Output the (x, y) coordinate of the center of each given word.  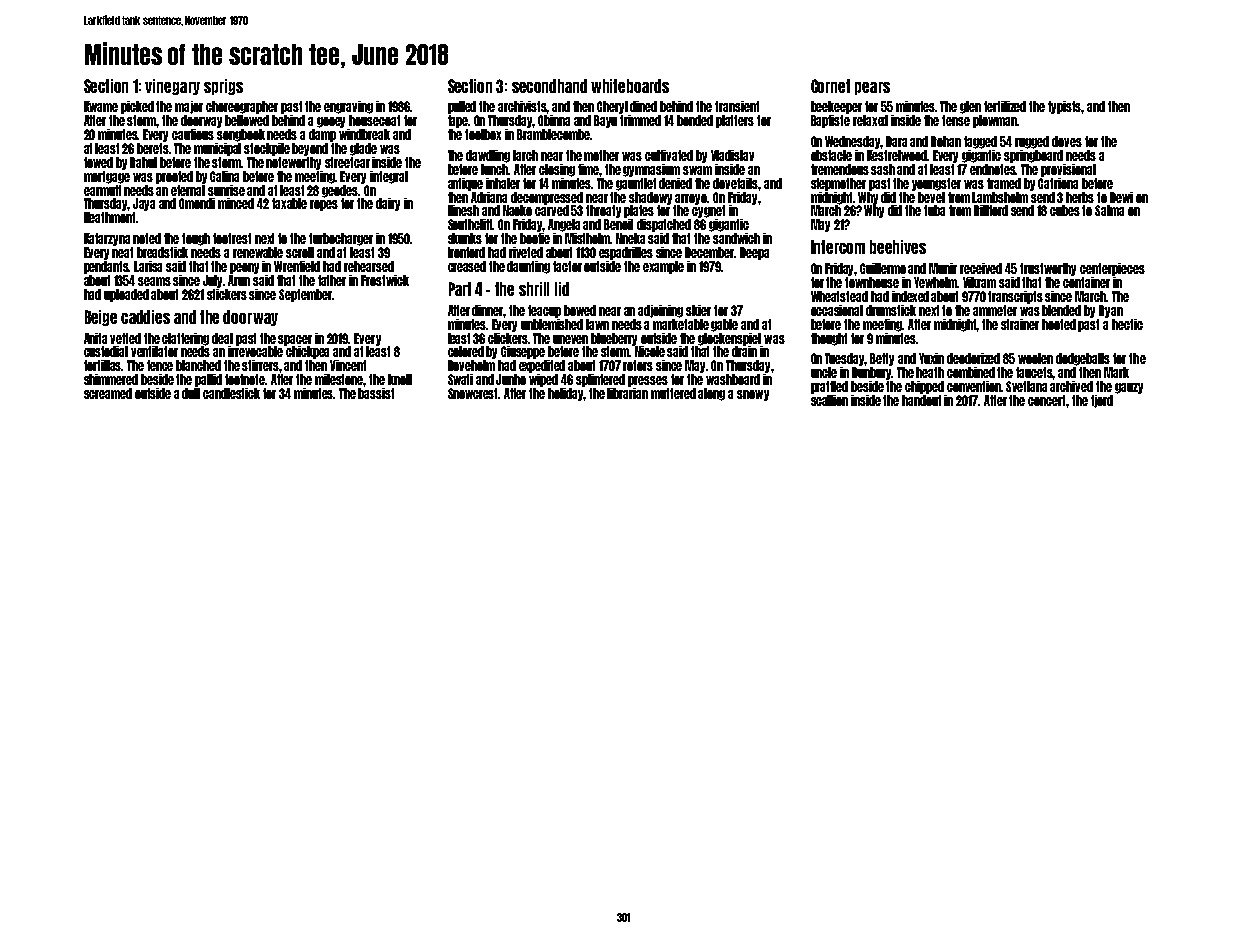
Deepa (754, 253)
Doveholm (471, 365)
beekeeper (836, 107)
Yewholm (936, 282)
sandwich (736, 238)
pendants (106, 267)
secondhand (549, 86)
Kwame (101, 106)
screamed (108, 393)
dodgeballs (1083, 359)
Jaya (144, 204)
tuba (934, 210)
